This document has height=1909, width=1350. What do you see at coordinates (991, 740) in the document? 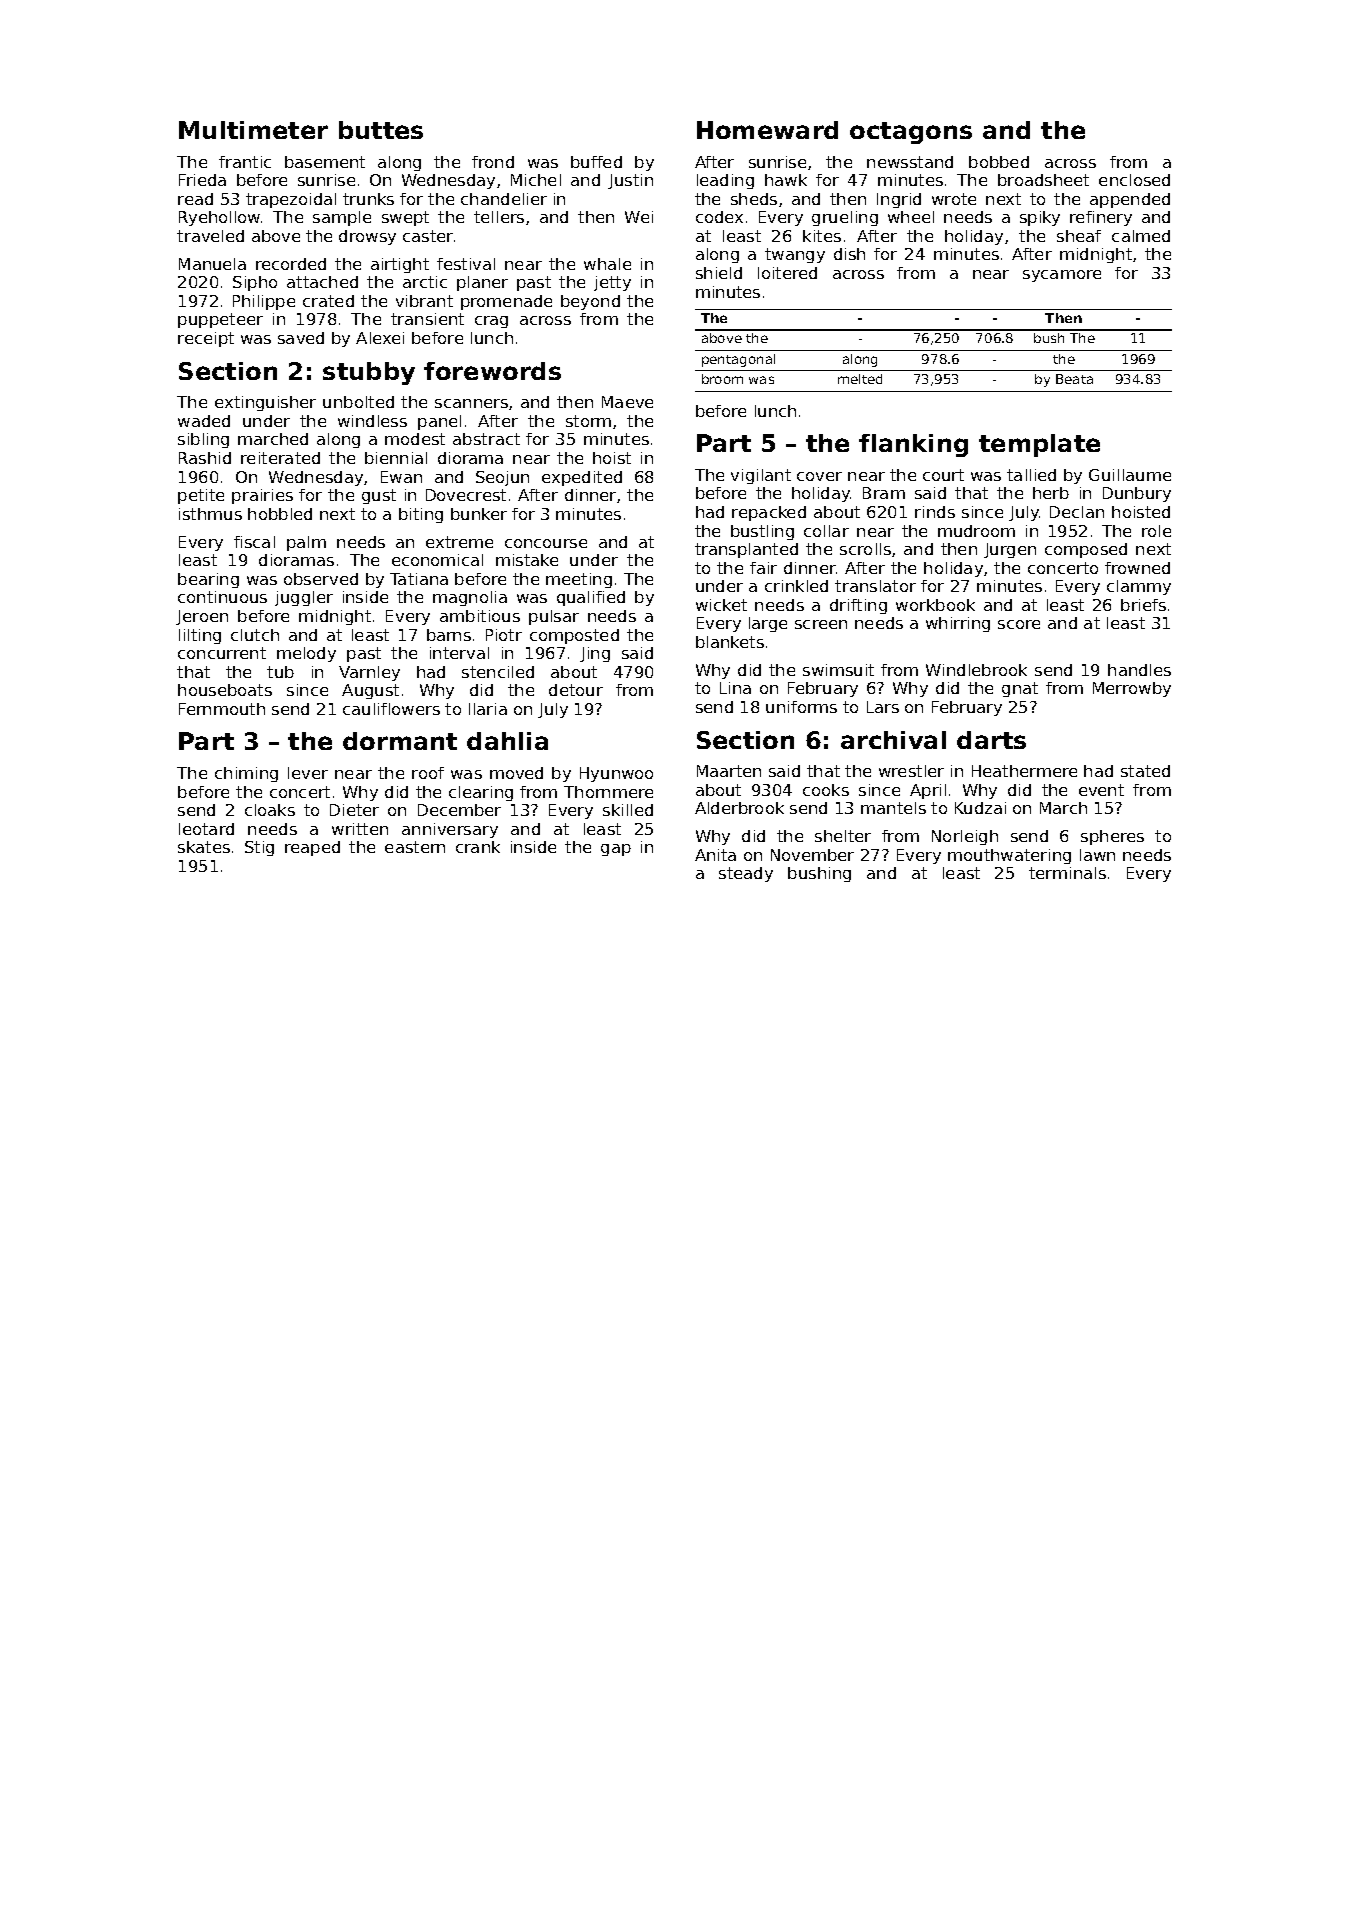
I see `darts` at bounding box center [991, 740].
